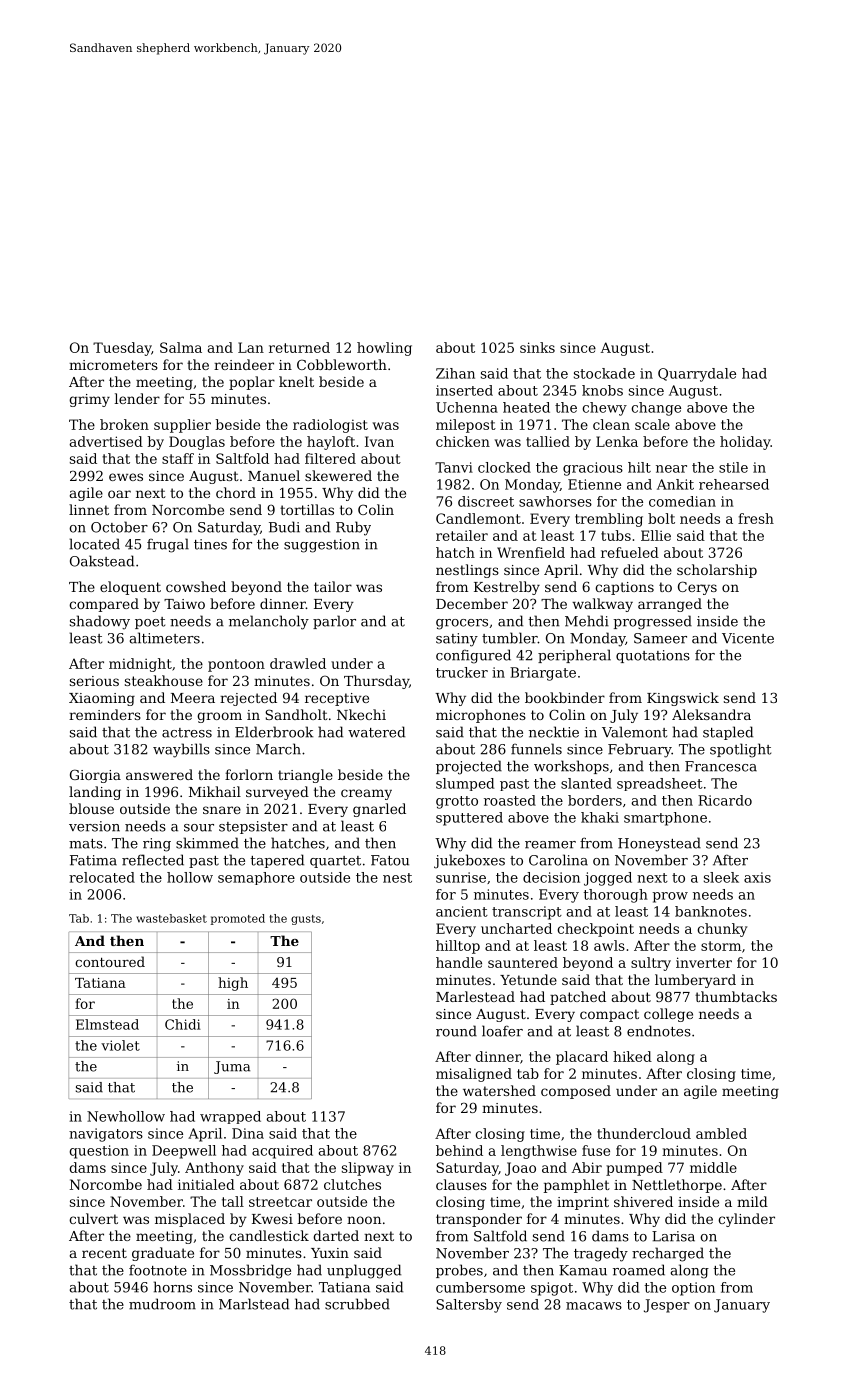 This document has height=1400, width=849. Describe the element at coordinates (102, 699) in the document. I see `Xiaoming` at that location.
